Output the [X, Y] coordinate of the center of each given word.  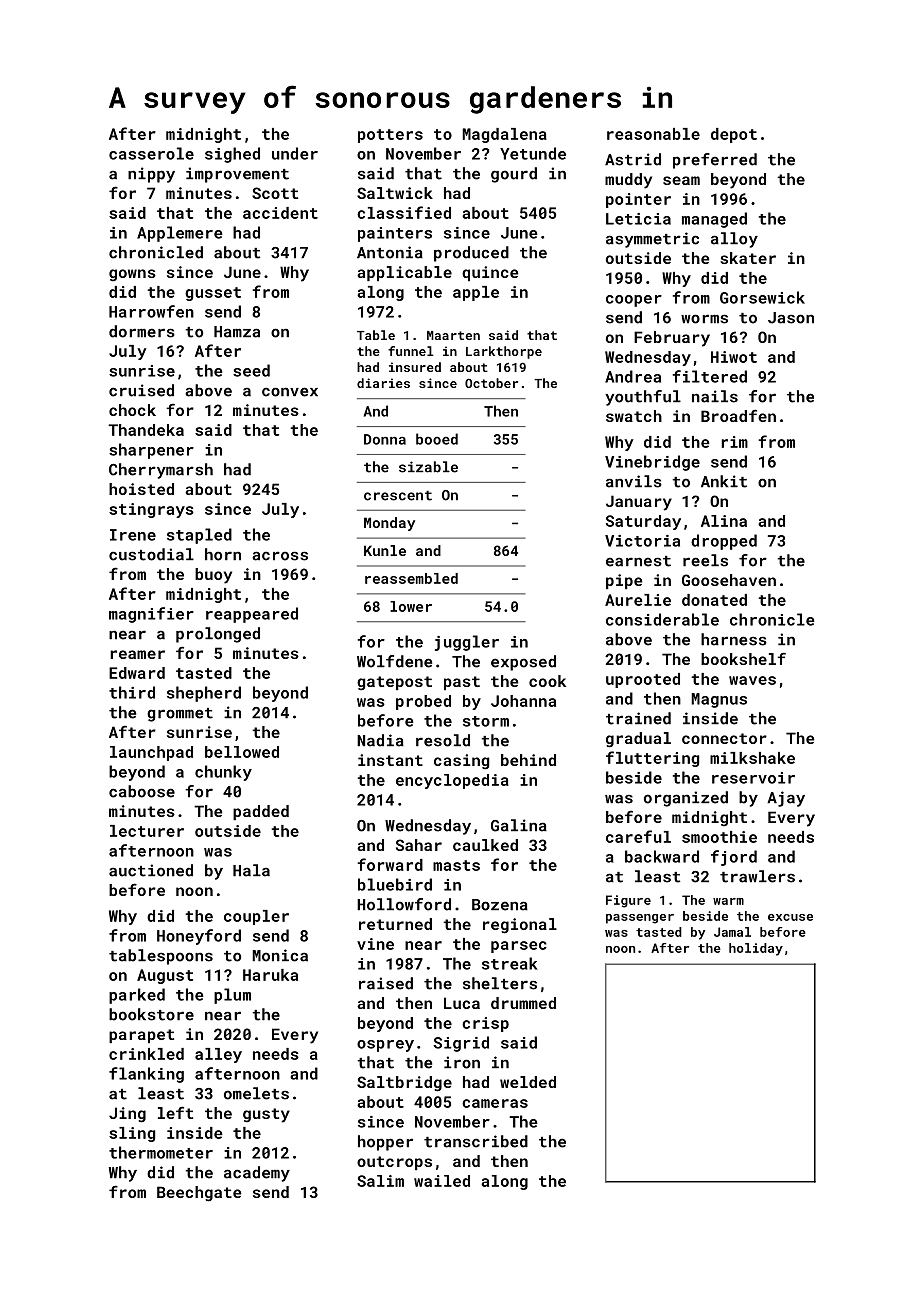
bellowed [242, 752]
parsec [519, 947]
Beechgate [199, 1194]
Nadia [380, 740]
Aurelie [638, 600]
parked [137, 996]
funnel [411, 351]
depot [734, 135]
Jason [791, 318]
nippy [151, 175]
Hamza [237, 332]
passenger [640, 919]
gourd [514, 175]
